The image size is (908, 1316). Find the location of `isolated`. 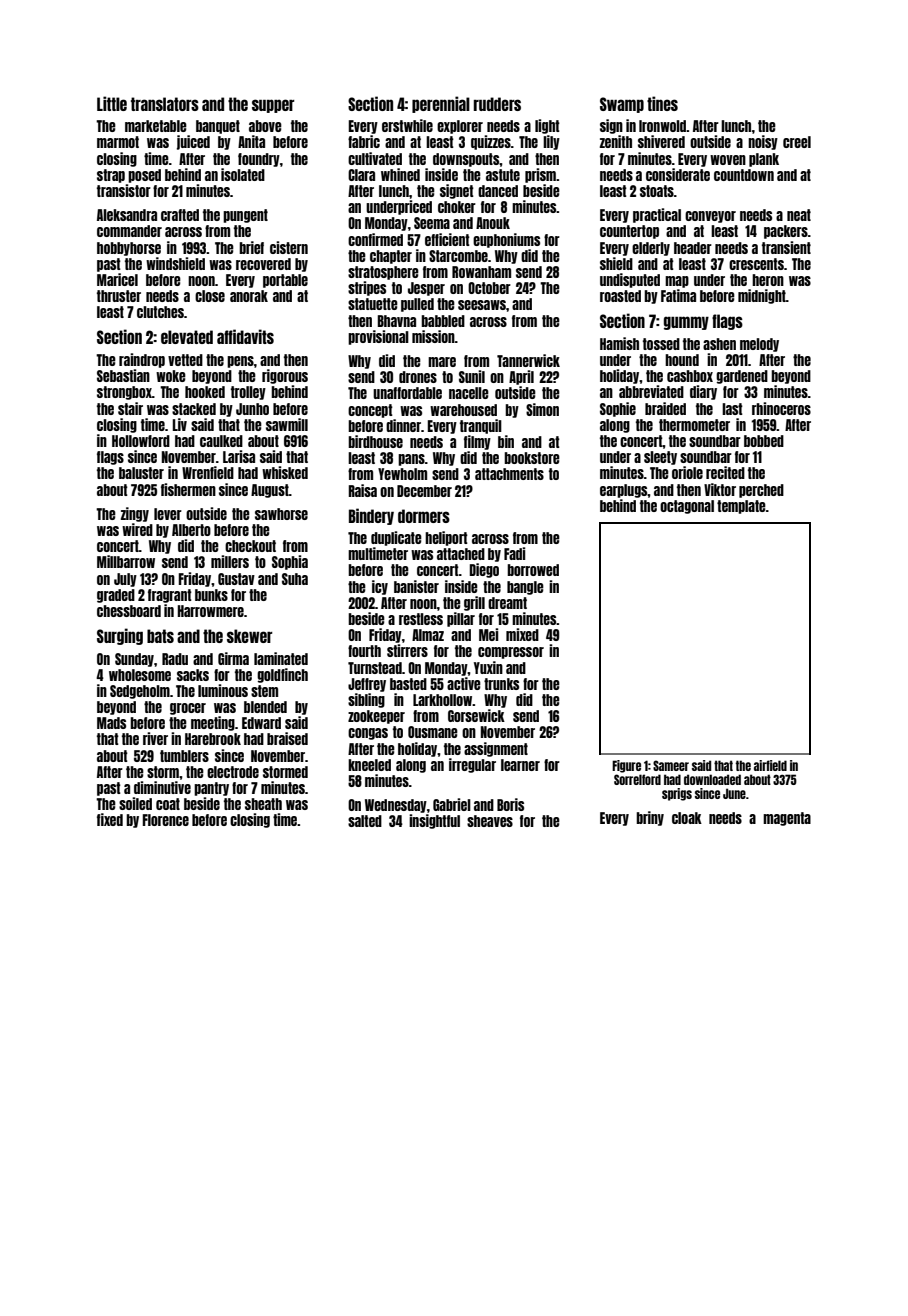

isolated is located at coordinates (243, 174).
